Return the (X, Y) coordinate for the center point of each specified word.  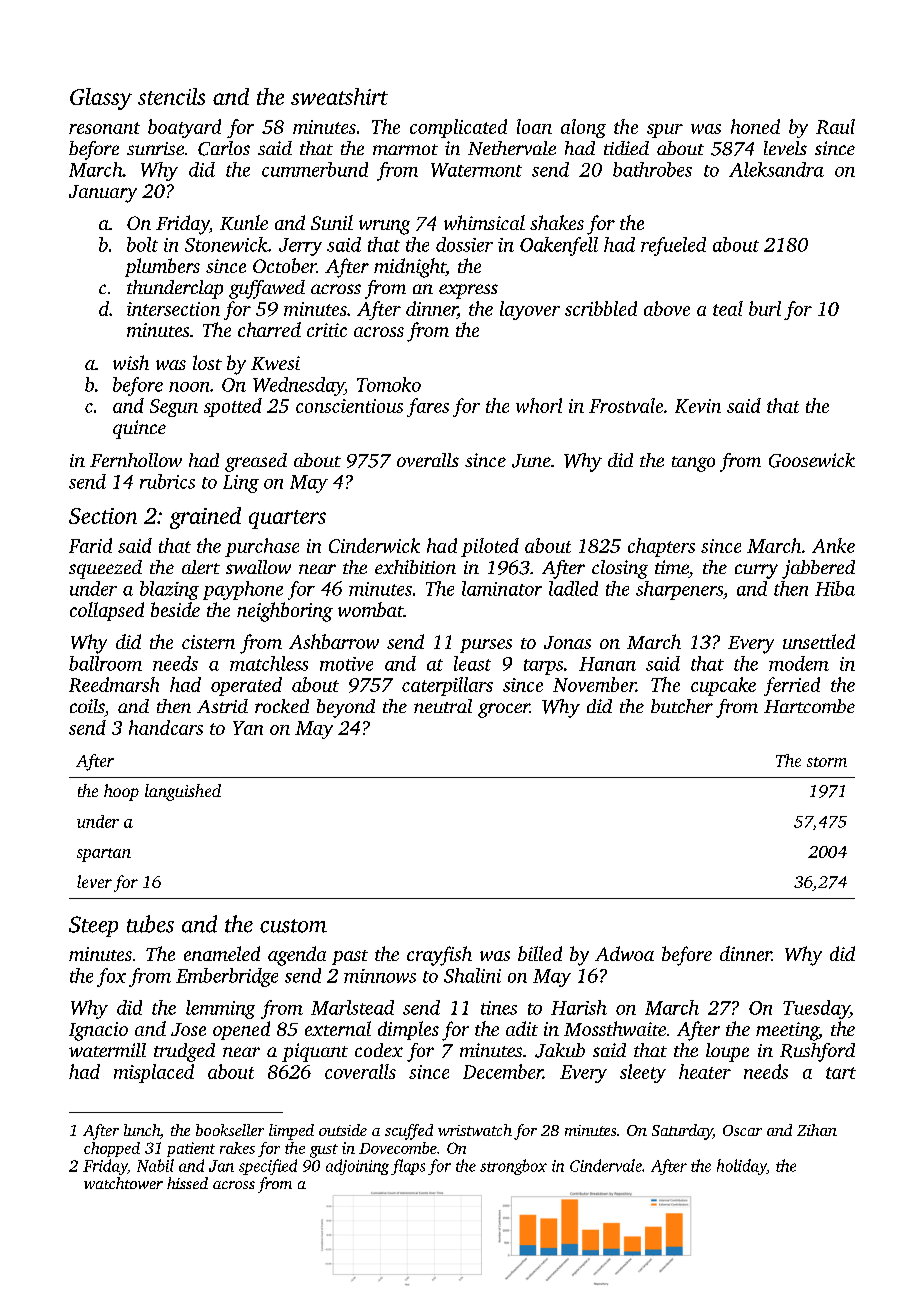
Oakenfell (559, 246)
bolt (142, 244)
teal (728, 308)
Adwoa (624, 953)
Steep (93, 926)
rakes (237, 1148)
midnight (410, 268)
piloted (490, 547)
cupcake (723, 686)
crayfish (439, 956)
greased (256, 462)
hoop (121, 792)
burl (765, 308)
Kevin (698, 406)
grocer (504, 710)
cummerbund (315, 169)
